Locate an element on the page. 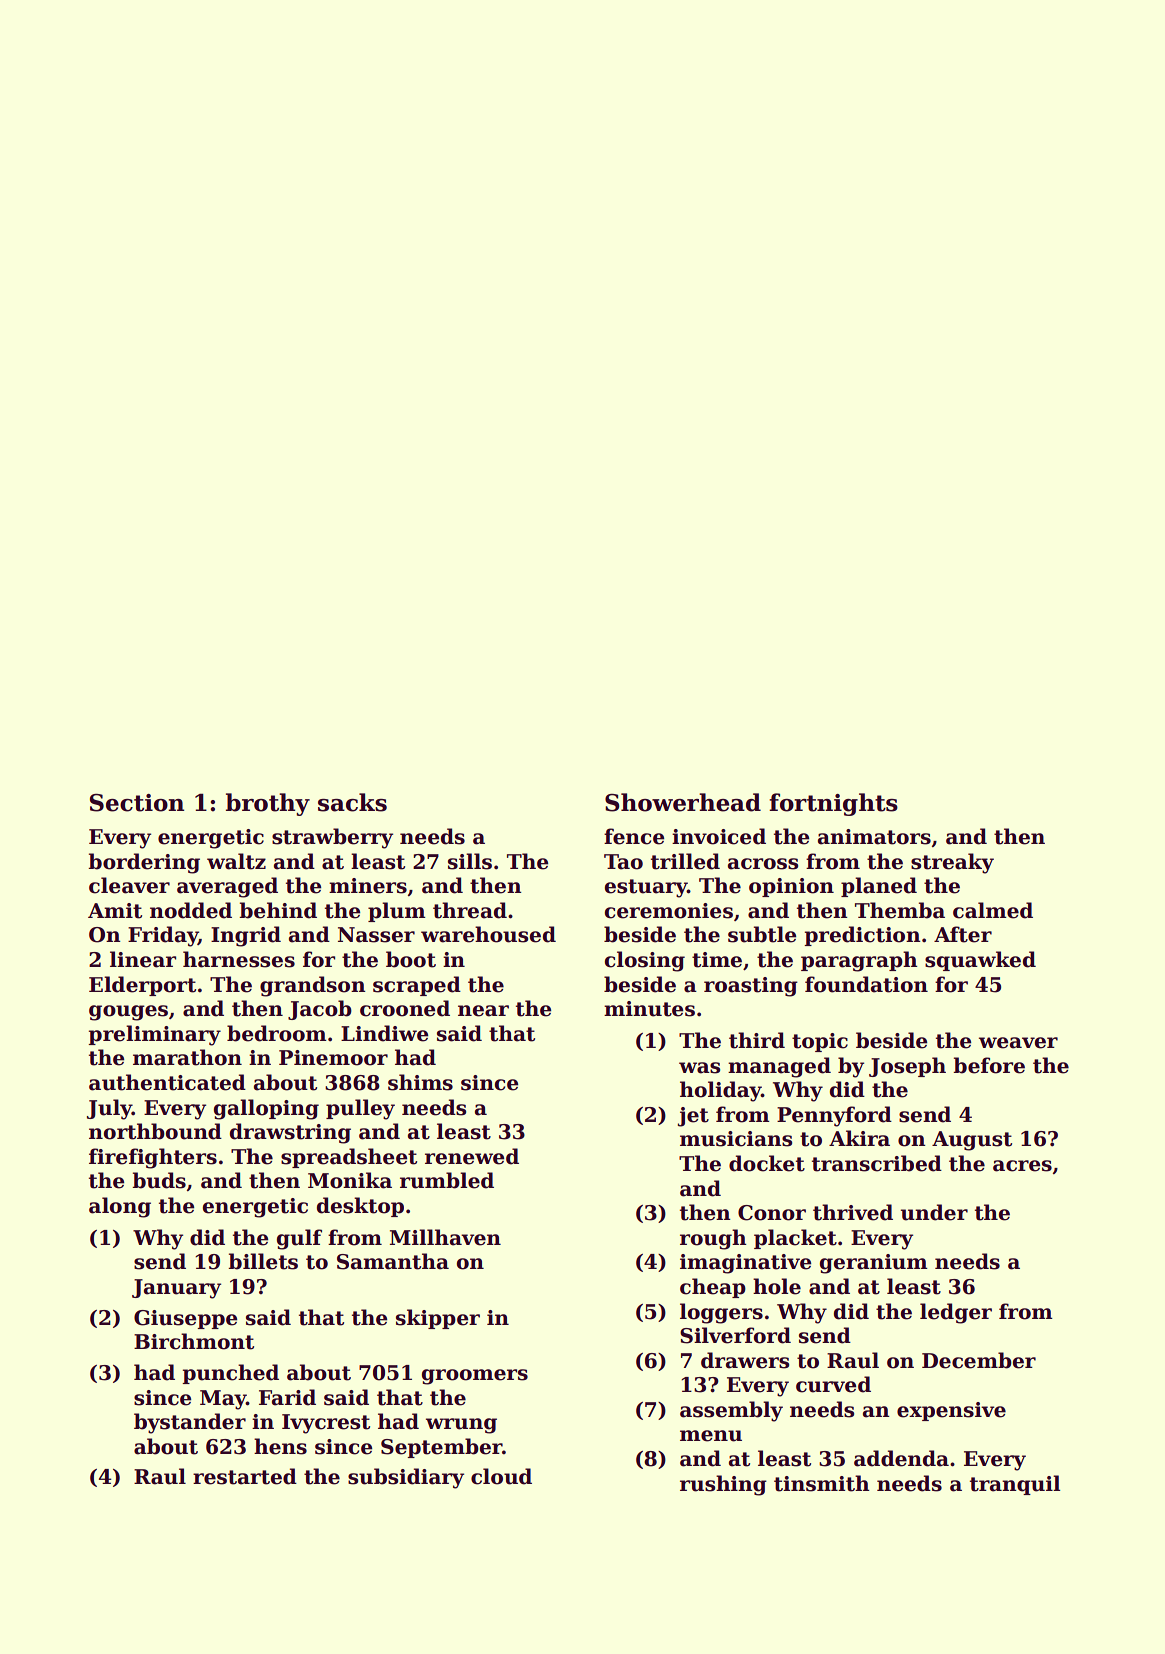 This document has height=1654, width=1165. gouges is located at coordinates (128, 1013).
